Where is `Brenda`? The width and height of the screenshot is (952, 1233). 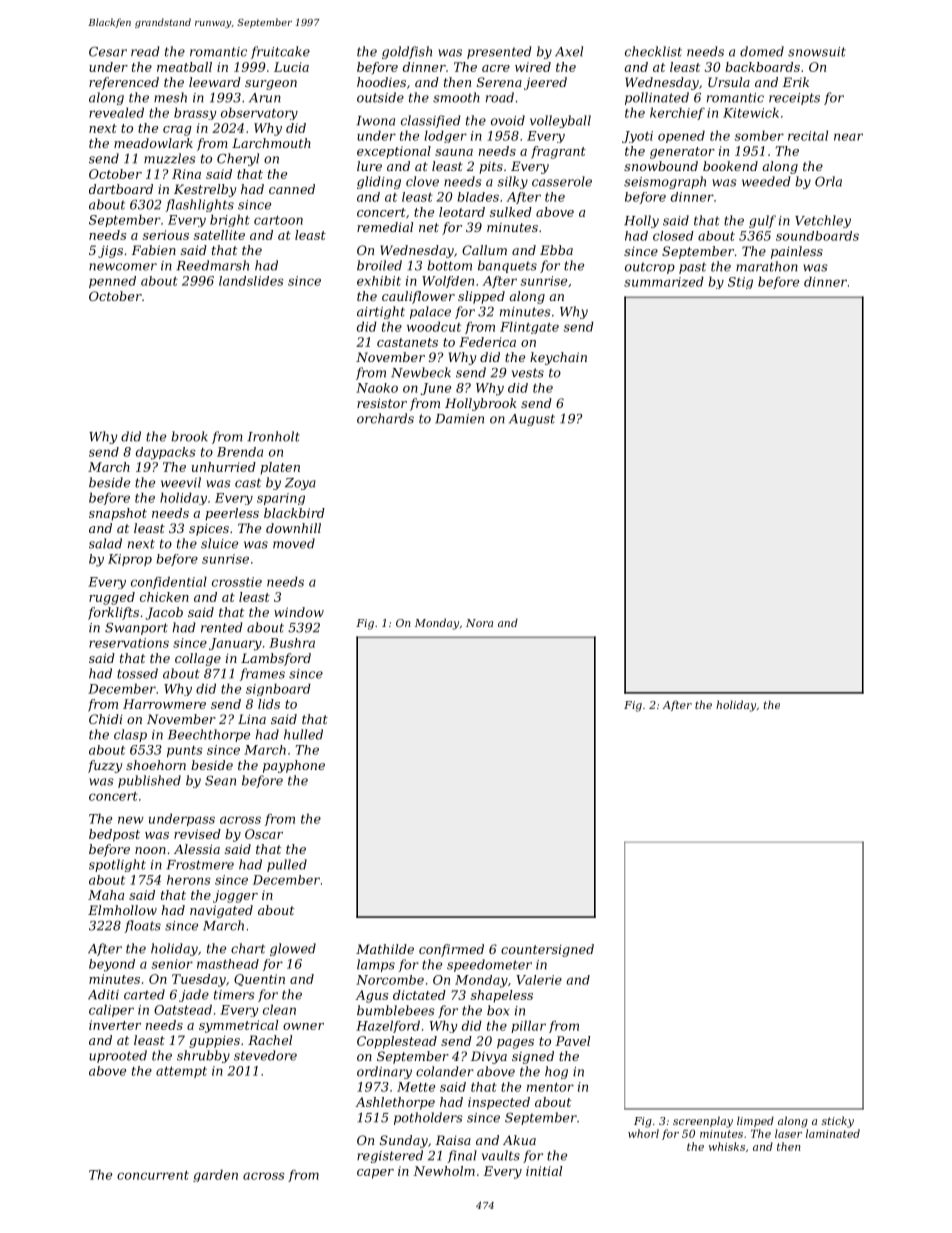
Brenda is located at coordinates (240, 452).
